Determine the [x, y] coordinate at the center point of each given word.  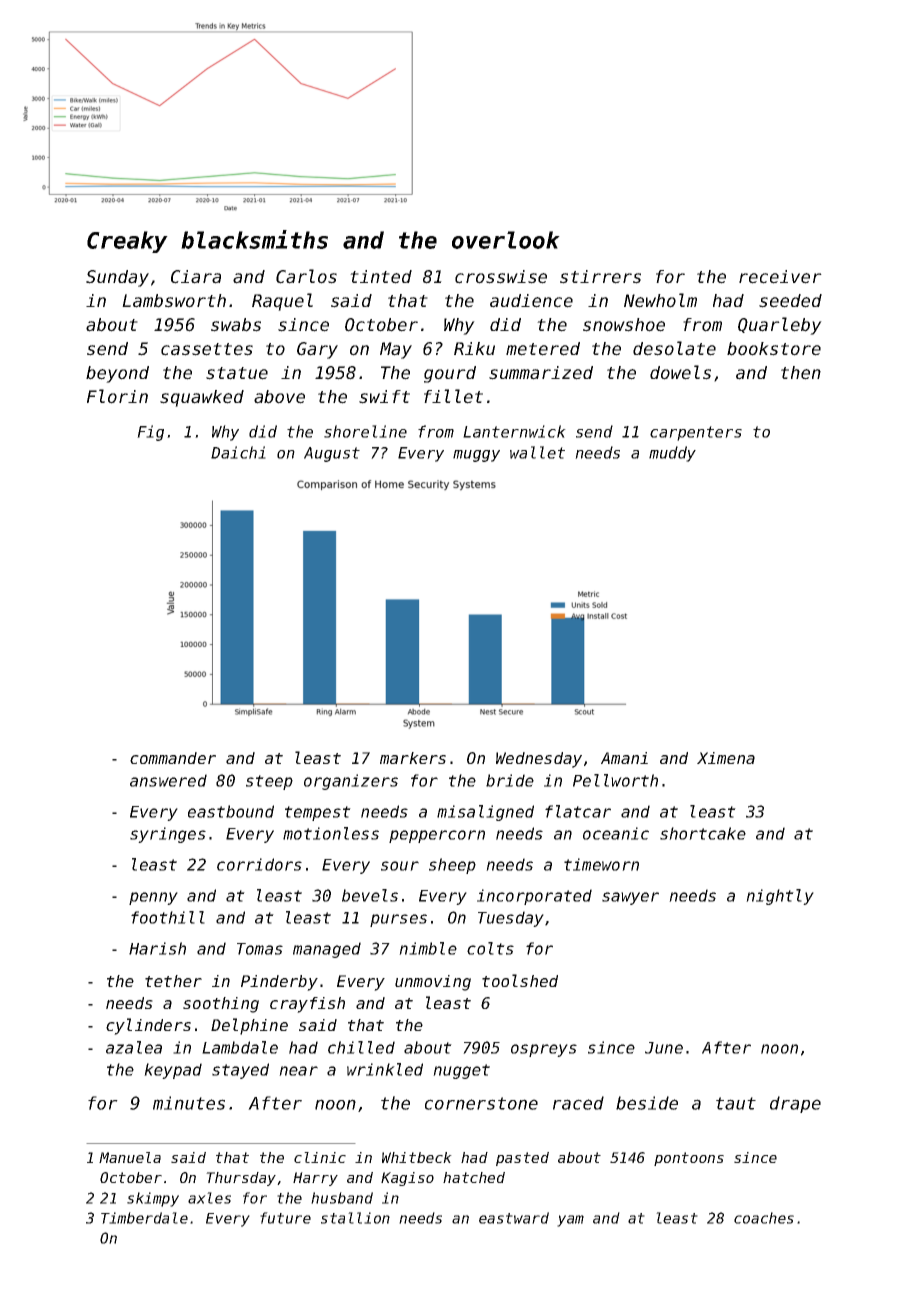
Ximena [726, 758]
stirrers [600, 277]
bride [510, 780]
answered [168, 780]
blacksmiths [254, 239]
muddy [672, 454]
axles [209, 1198]
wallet [537, 452]
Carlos [306, 276]
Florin [117, 396]
